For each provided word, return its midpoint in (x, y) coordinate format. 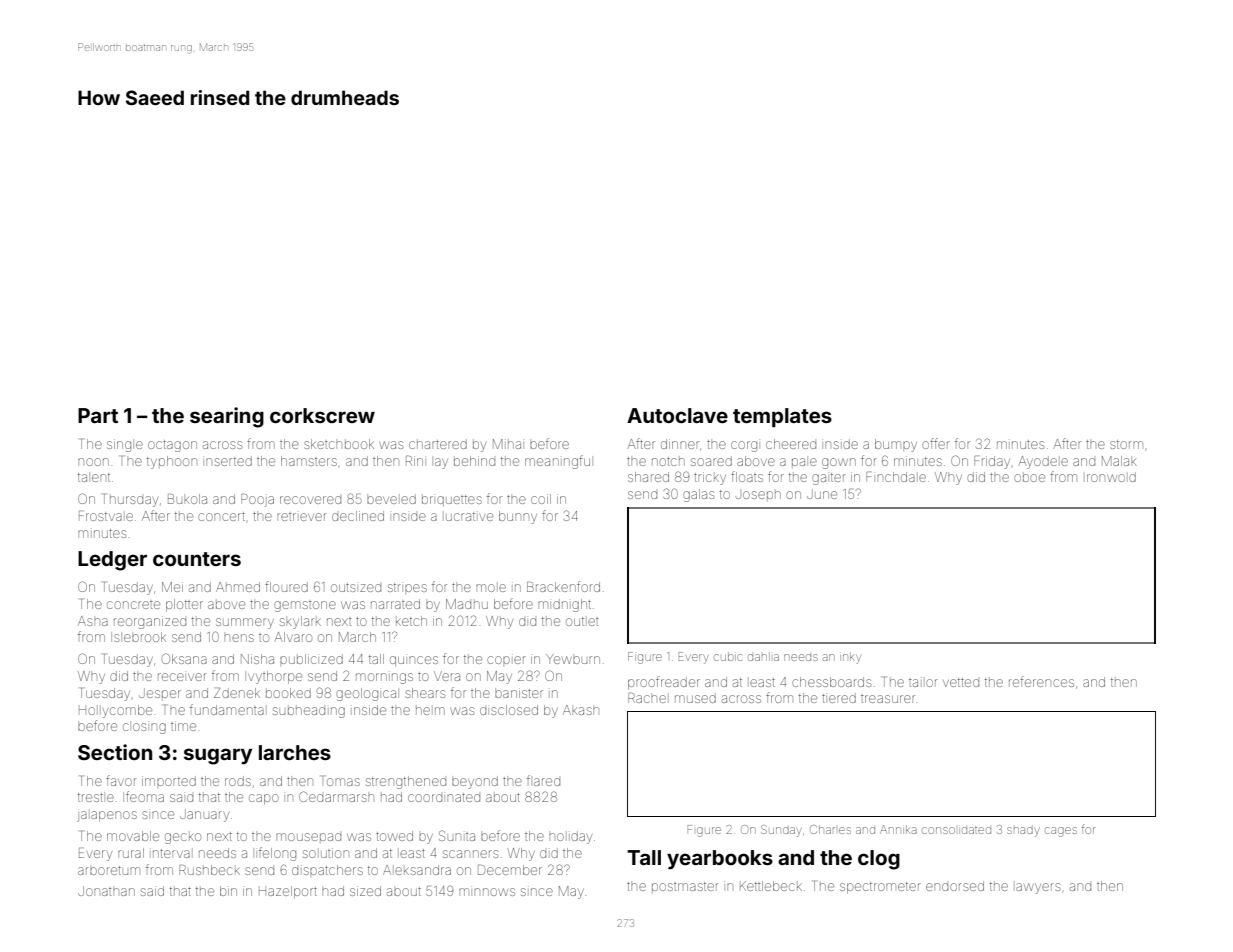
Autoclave (677, 415)
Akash (581, 710)
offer (936, 443)
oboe (1029, 478)
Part (98, 415)
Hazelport (288, 892)
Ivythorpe (273, 677)
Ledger (112, 561)
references (1041, 681)
